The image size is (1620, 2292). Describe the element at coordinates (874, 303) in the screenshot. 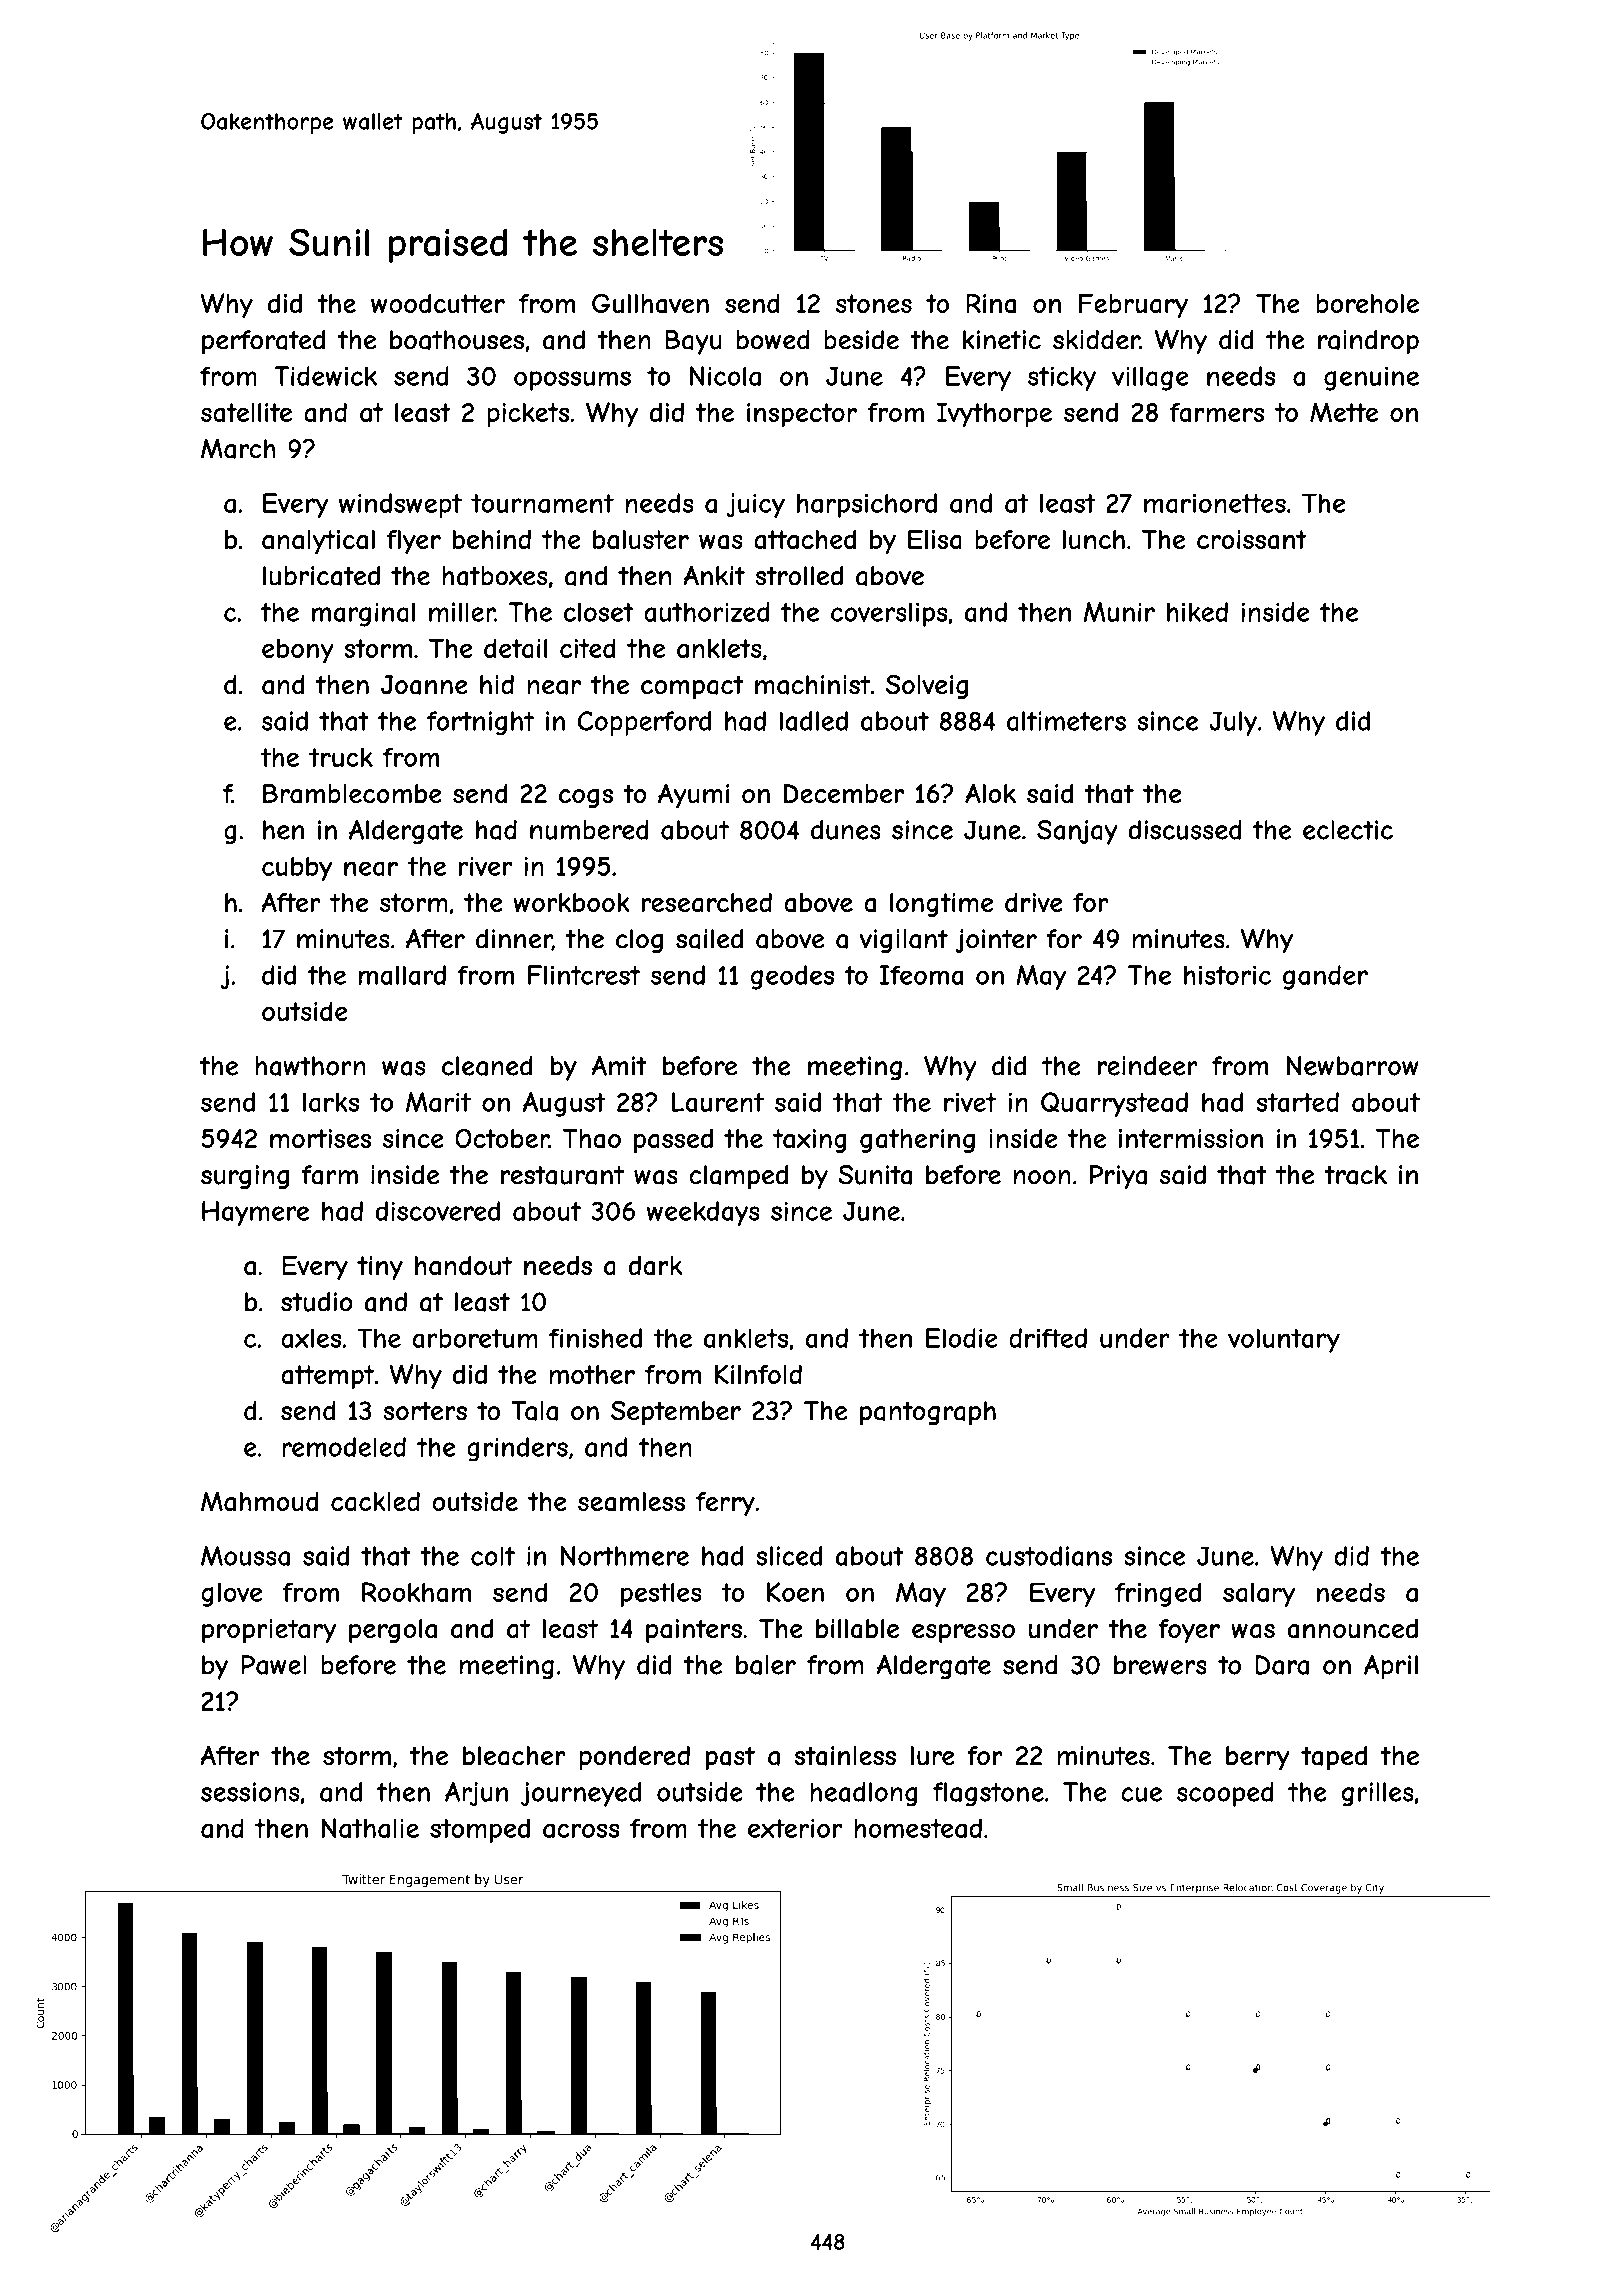

I see `stones` at that location.
